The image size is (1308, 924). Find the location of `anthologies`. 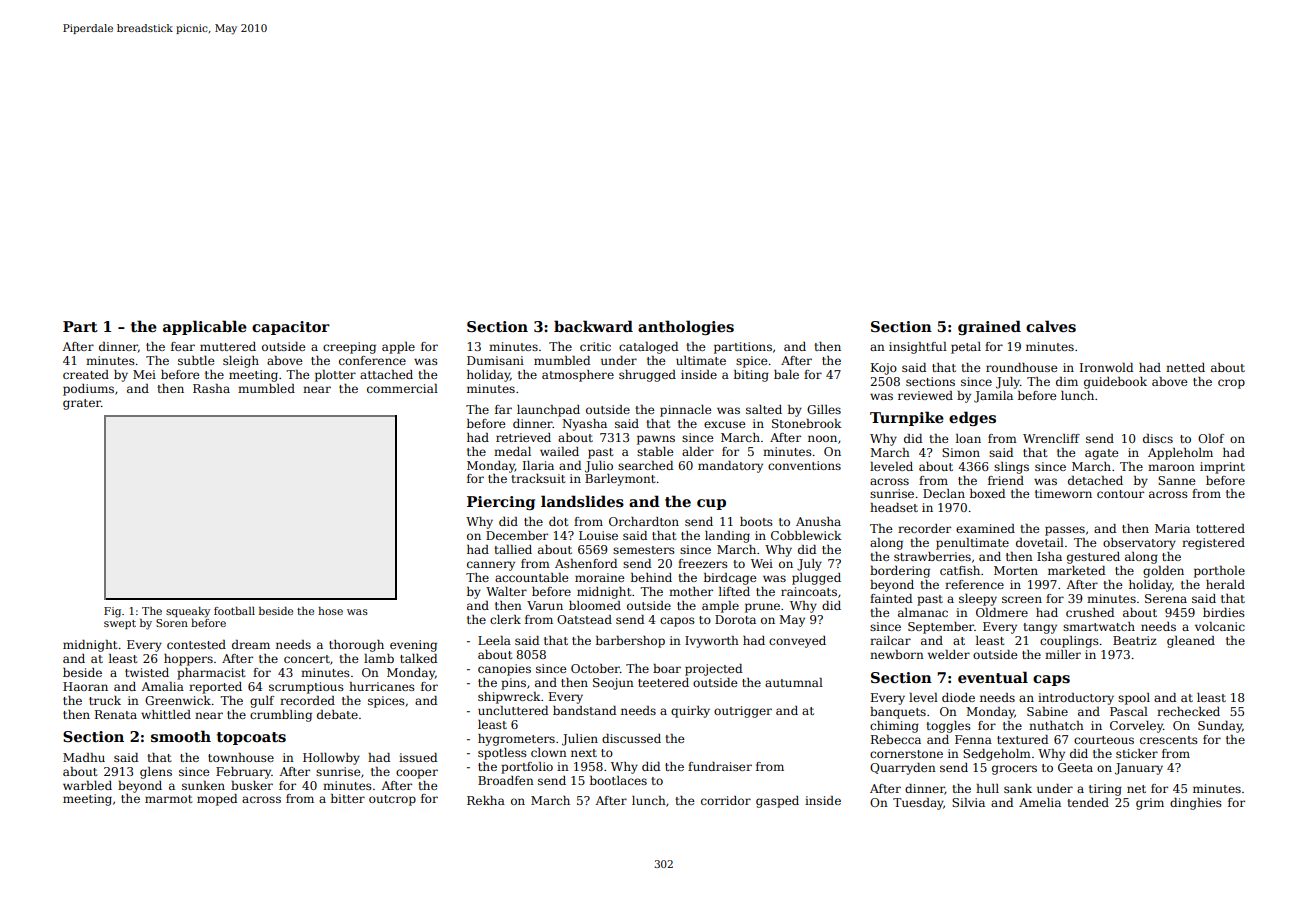

anthologies is located at coordinates (686, 327).
